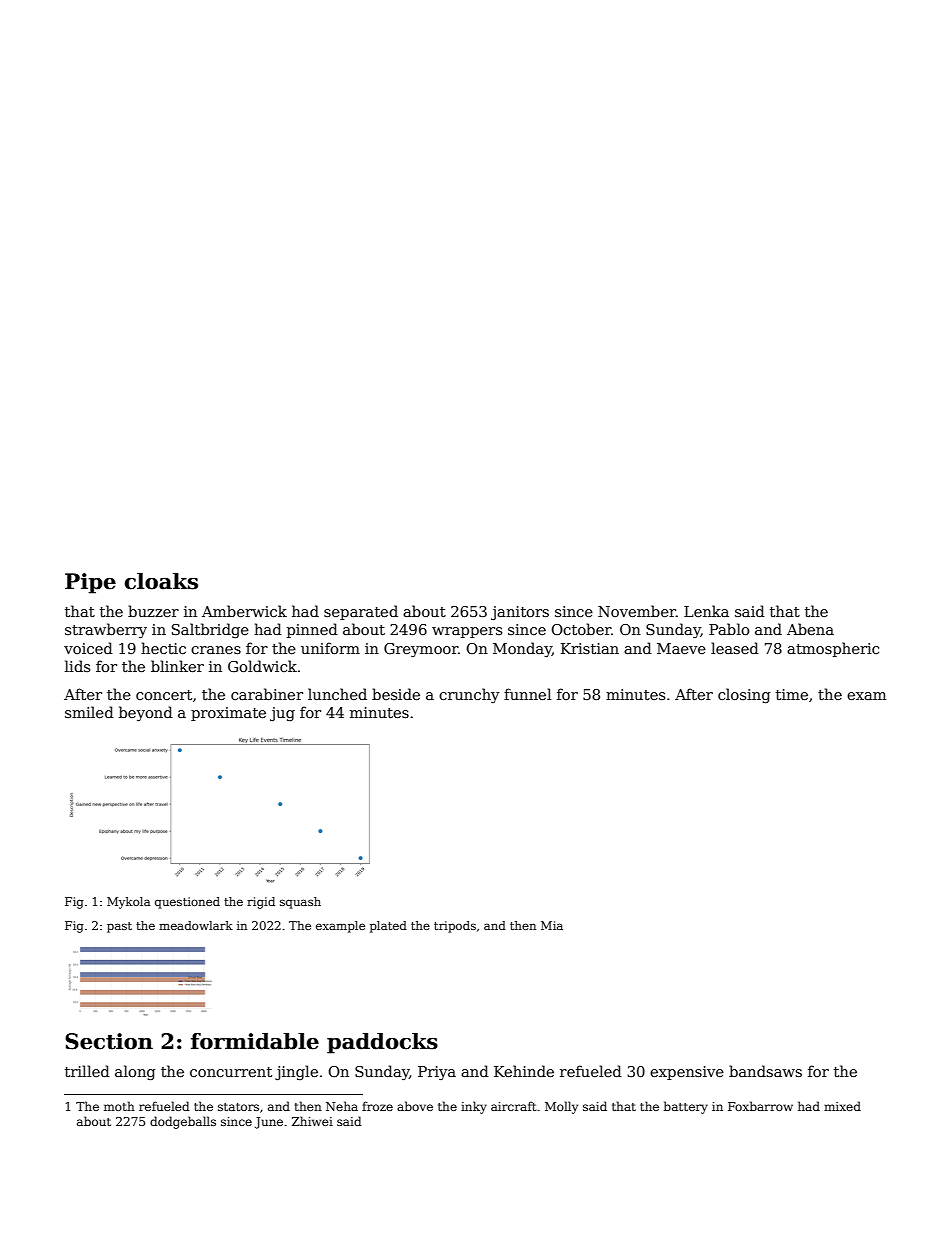  What do you see at coordinates (455, 927) in the page?
I see `tripods` at bounding box center [455, 927].
